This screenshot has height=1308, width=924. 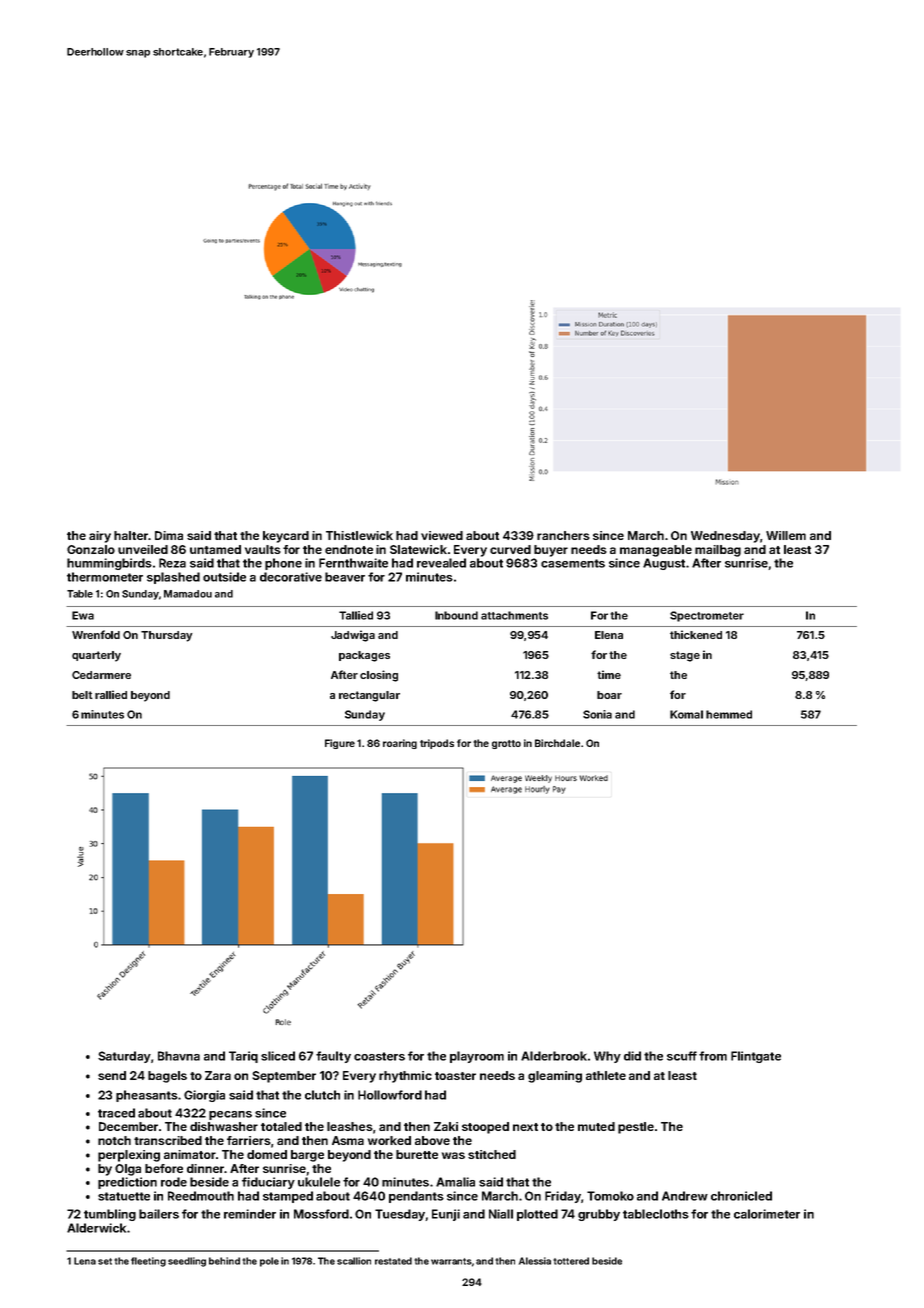 What do you see at coordinates (682, 1056) in the screenshot?
I see `scuff` at bounding box center [682, 1056].
